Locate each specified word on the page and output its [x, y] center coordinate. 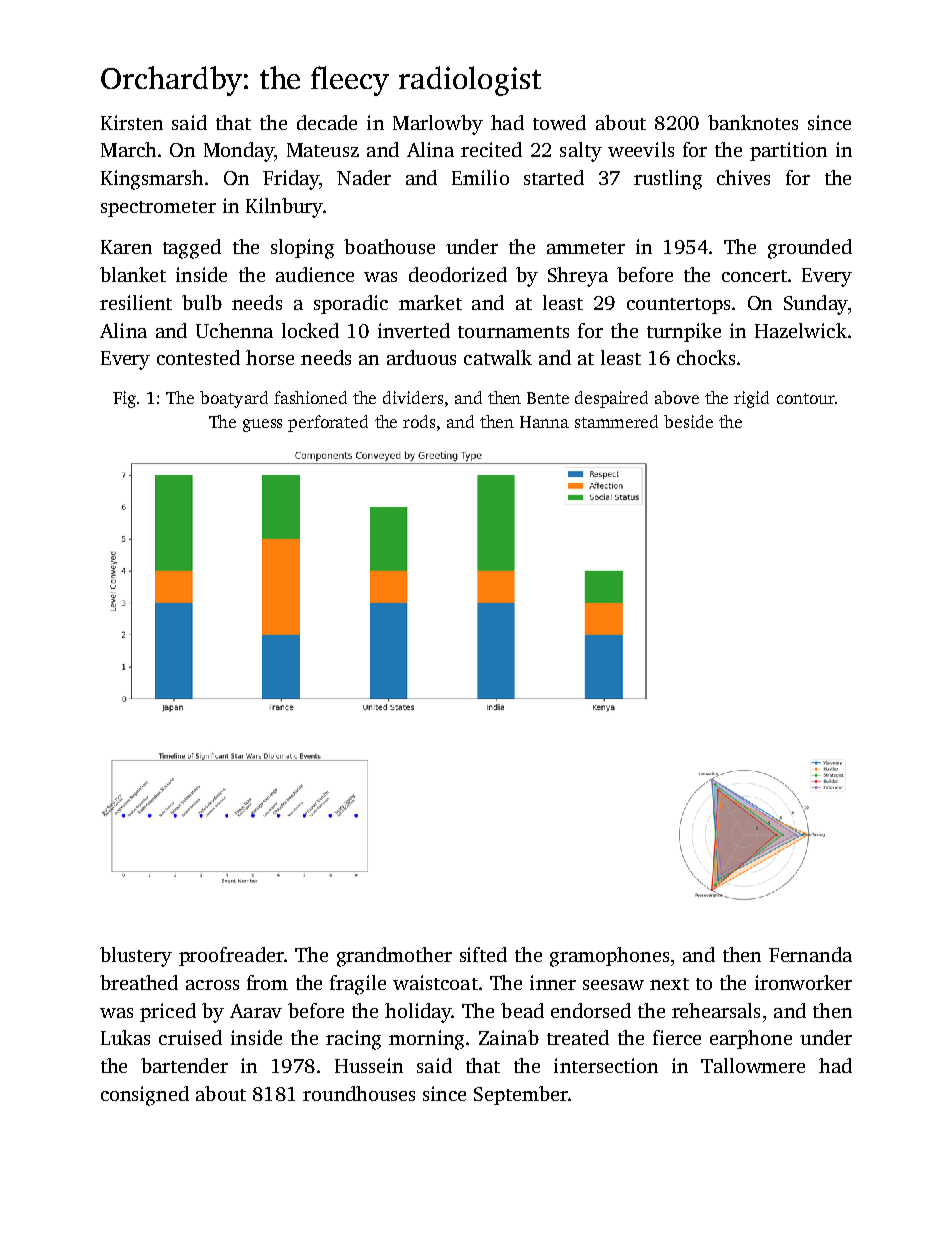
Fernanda [810, 954]
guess [262, 425]
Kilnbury [284, 208]
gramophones [609, 957]
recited [491, 149]
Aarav [256, 1011]
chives [743, 177]
